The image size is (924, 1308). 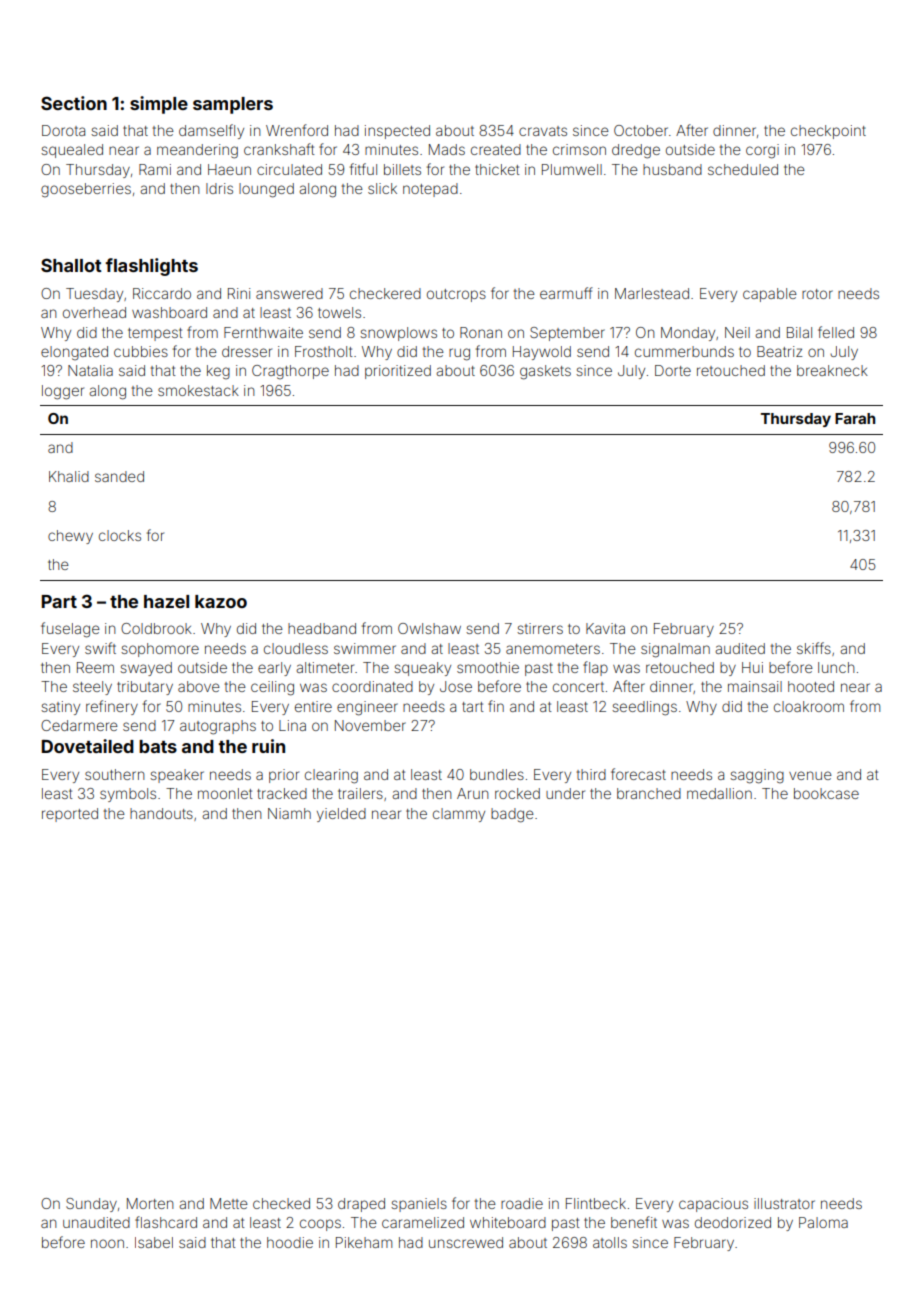 What do you see at coordinates (74, 103) in the screenshot?
I see `Section` at bounding box center [74, 103].
